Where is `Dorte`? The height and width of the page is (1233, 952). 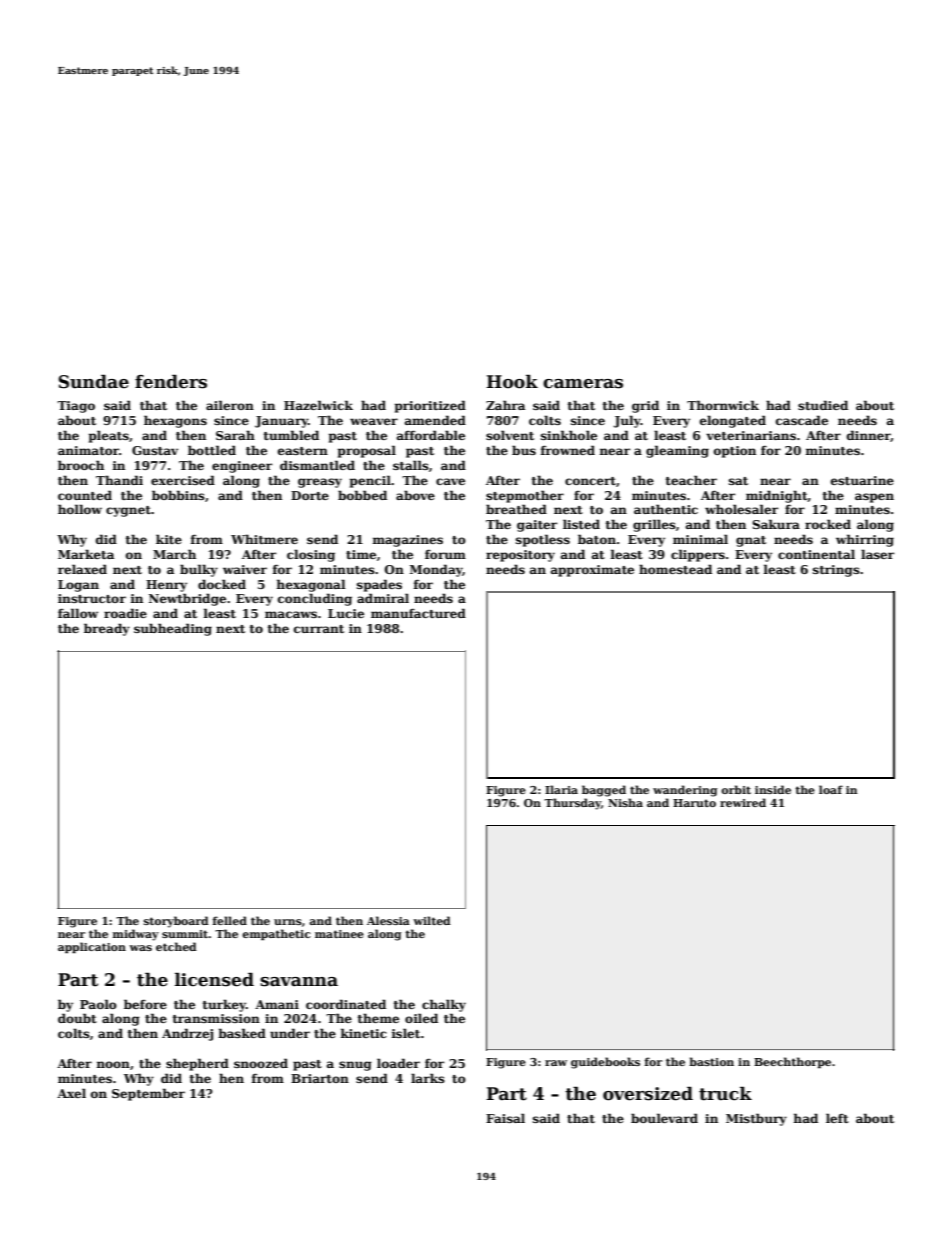
Dorte is located at coordinates (310, 495).
